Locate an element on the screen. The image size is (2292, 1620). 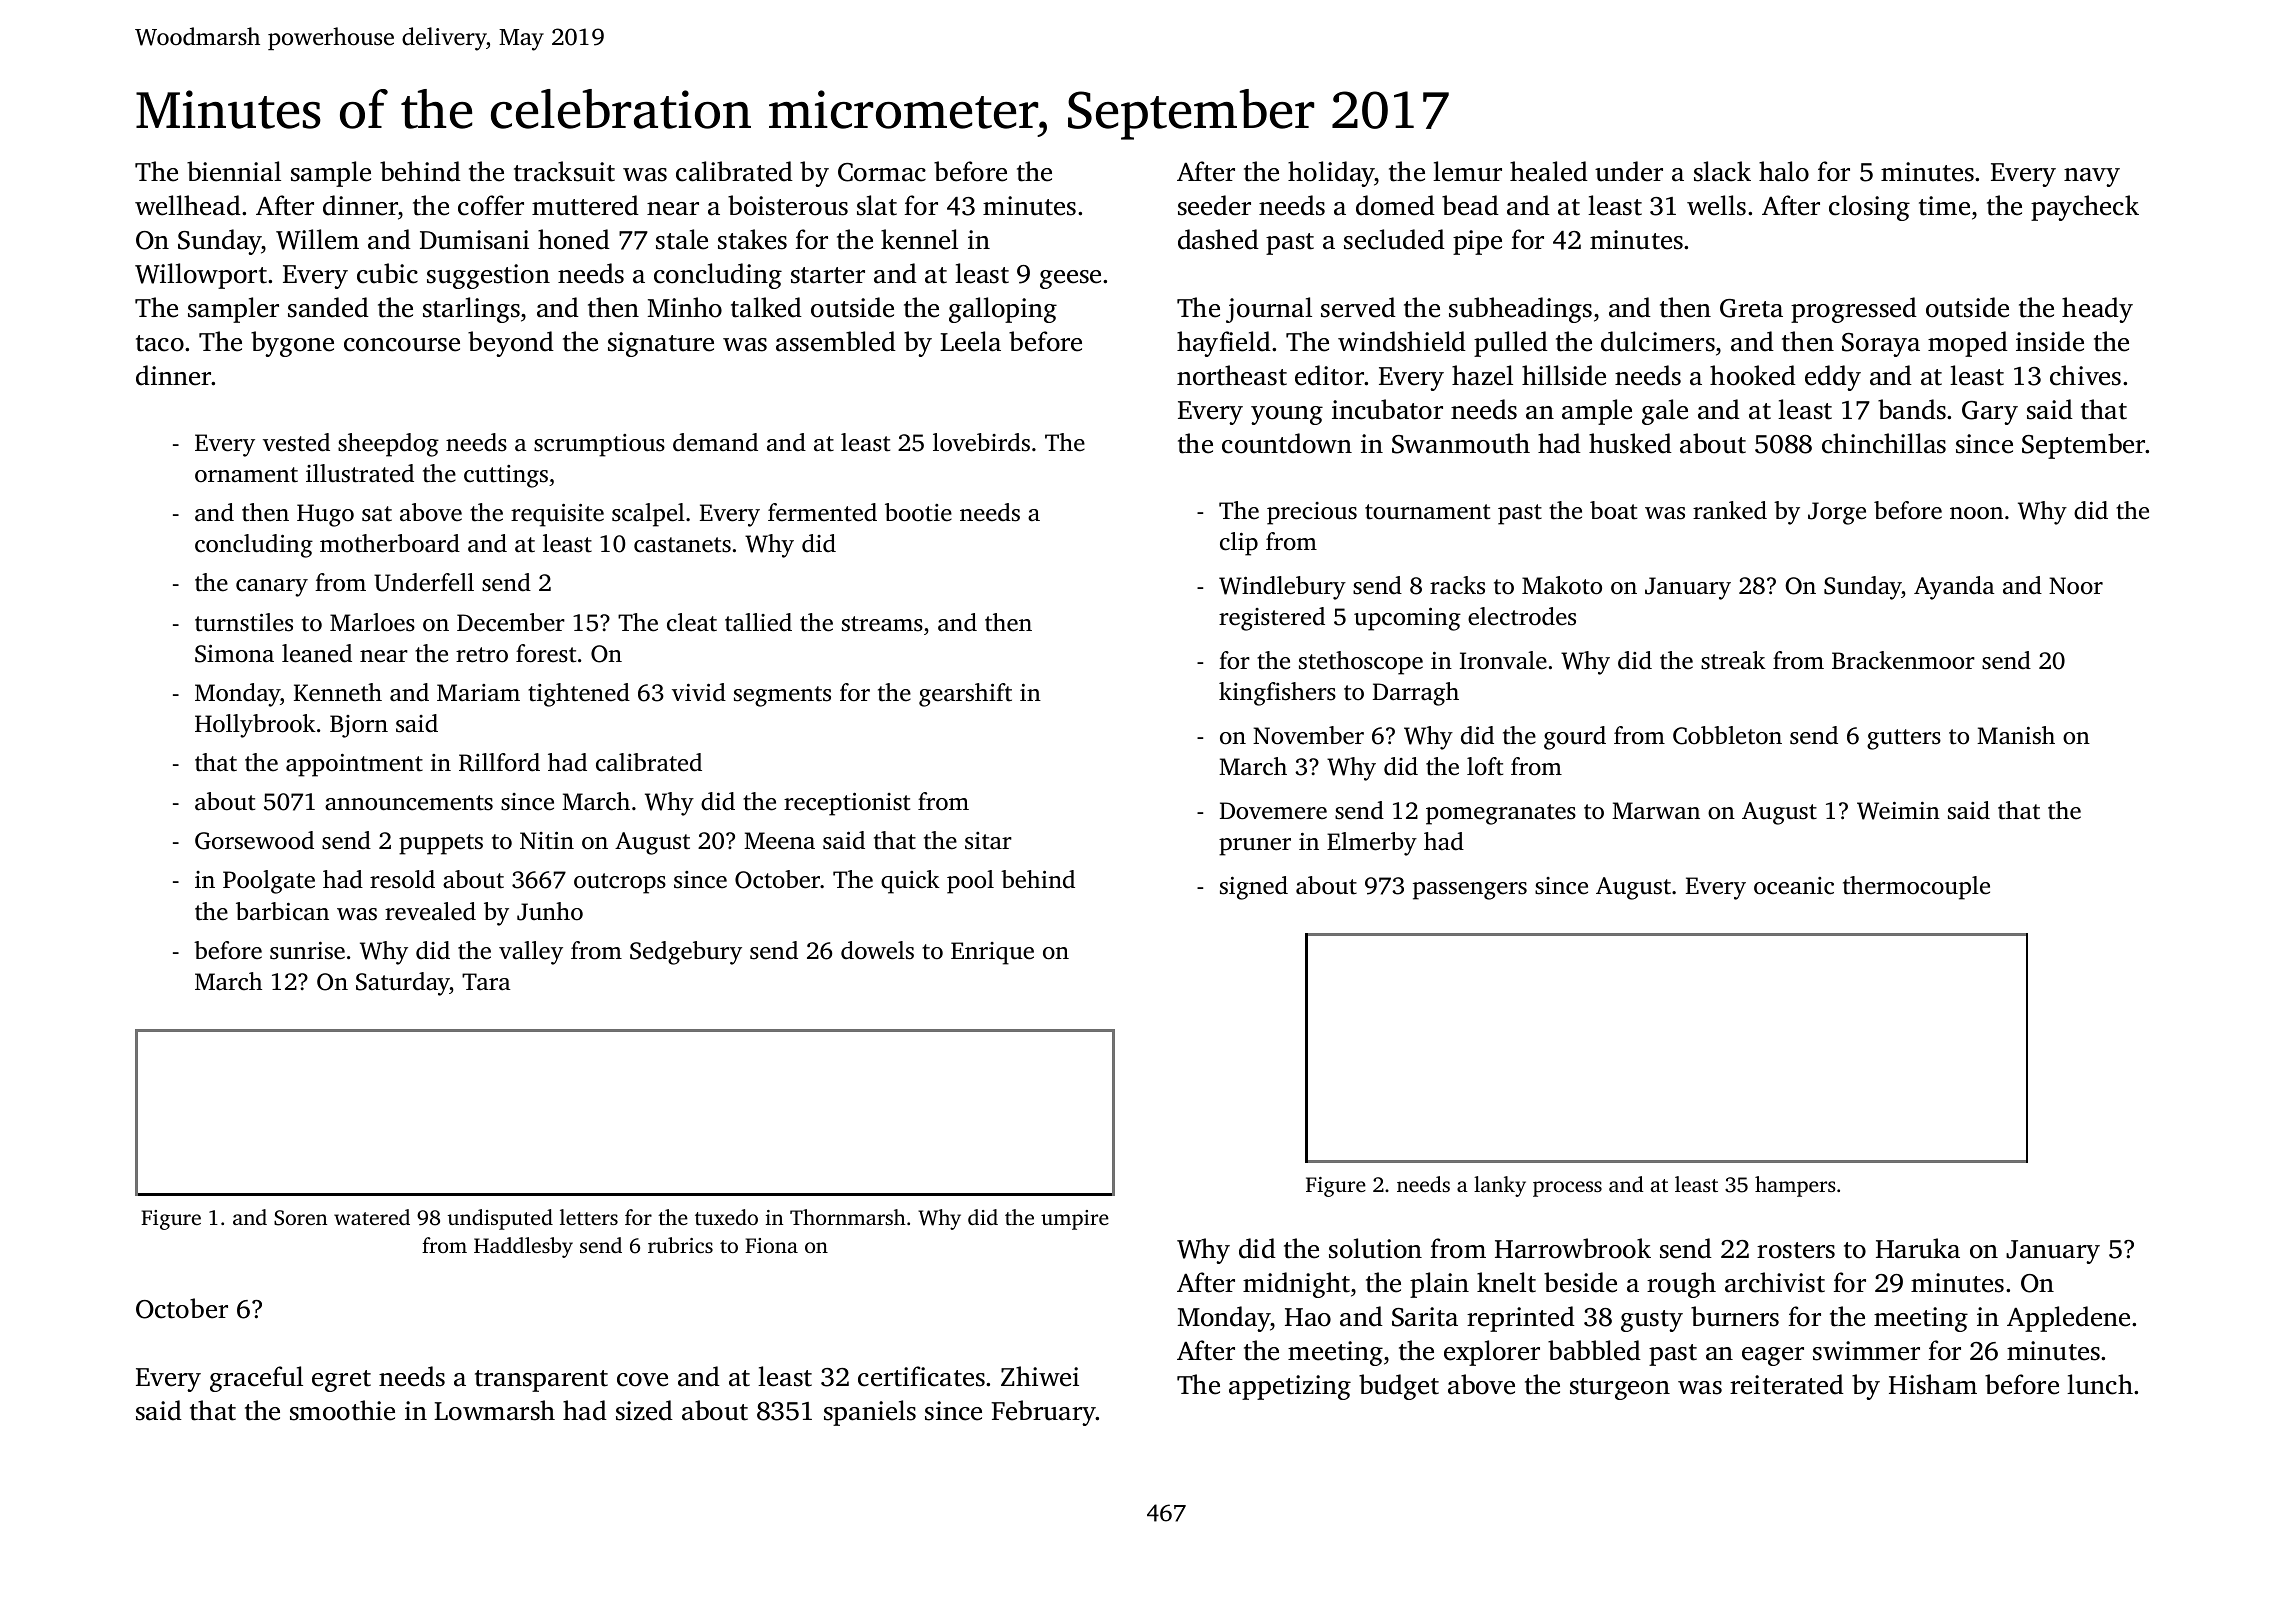
gearshift is located at coordinates (965, 695).
